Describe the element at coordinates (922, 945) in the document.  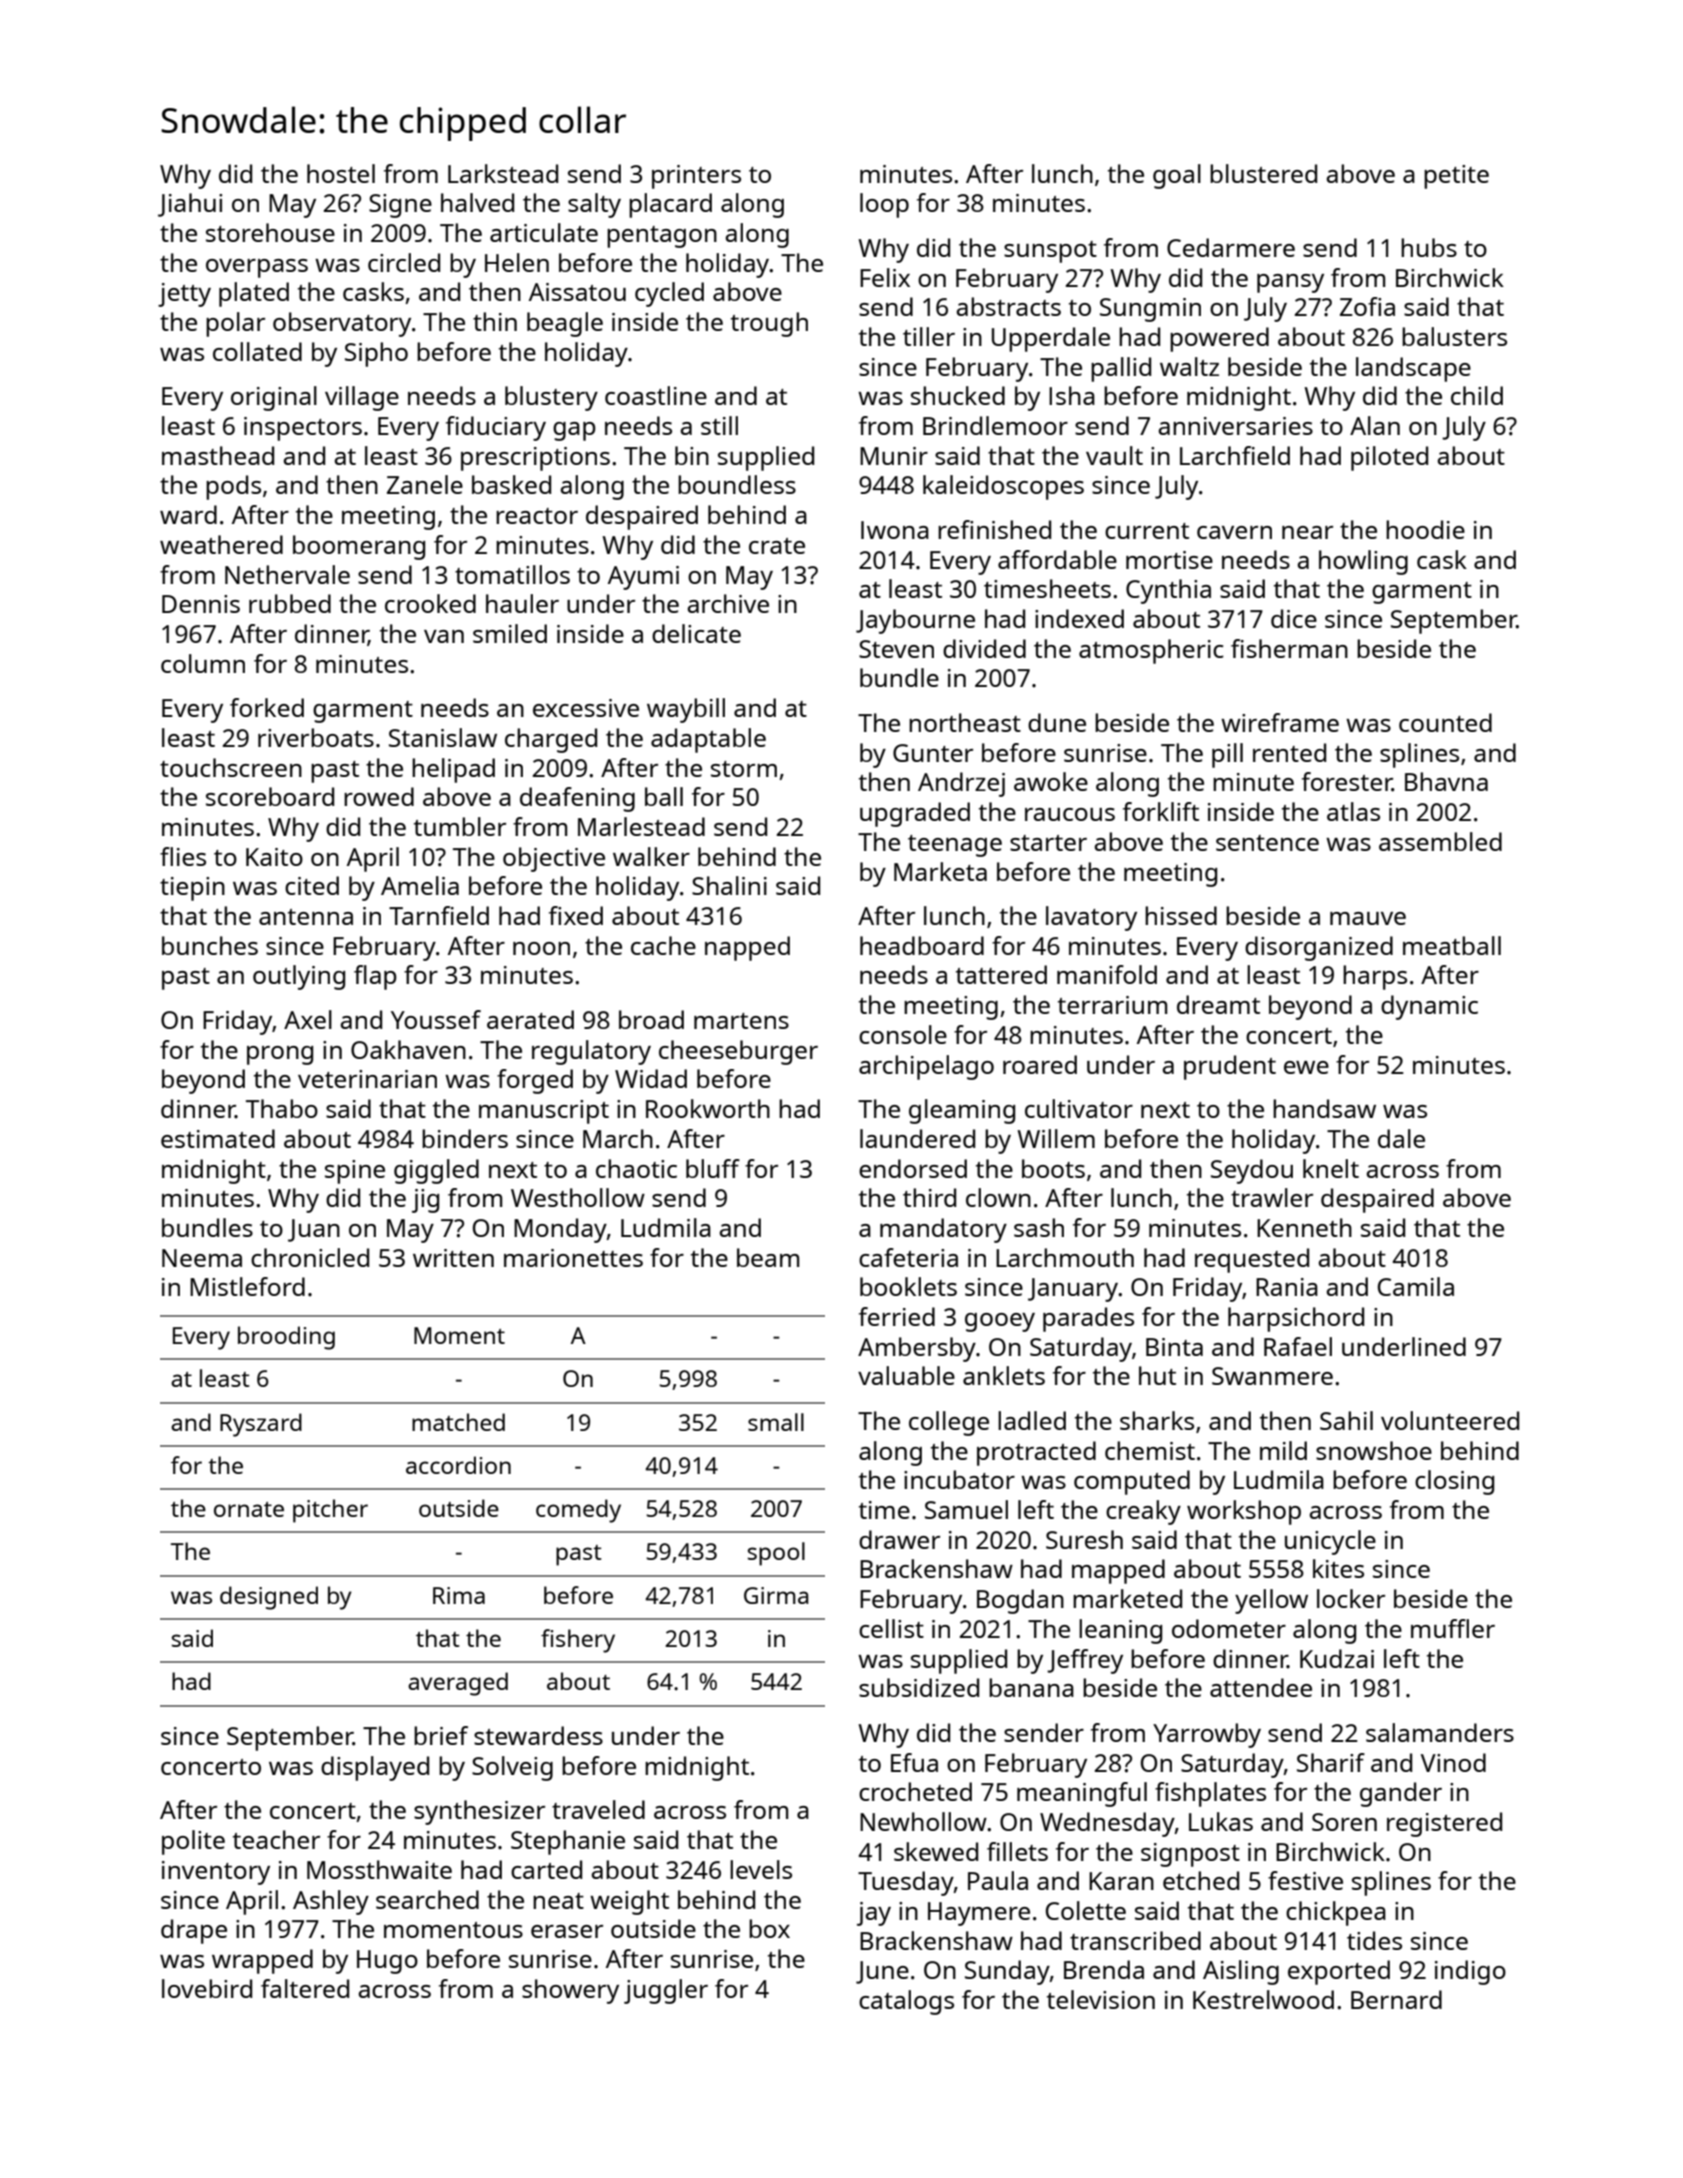
I see `headboard` at that location.
